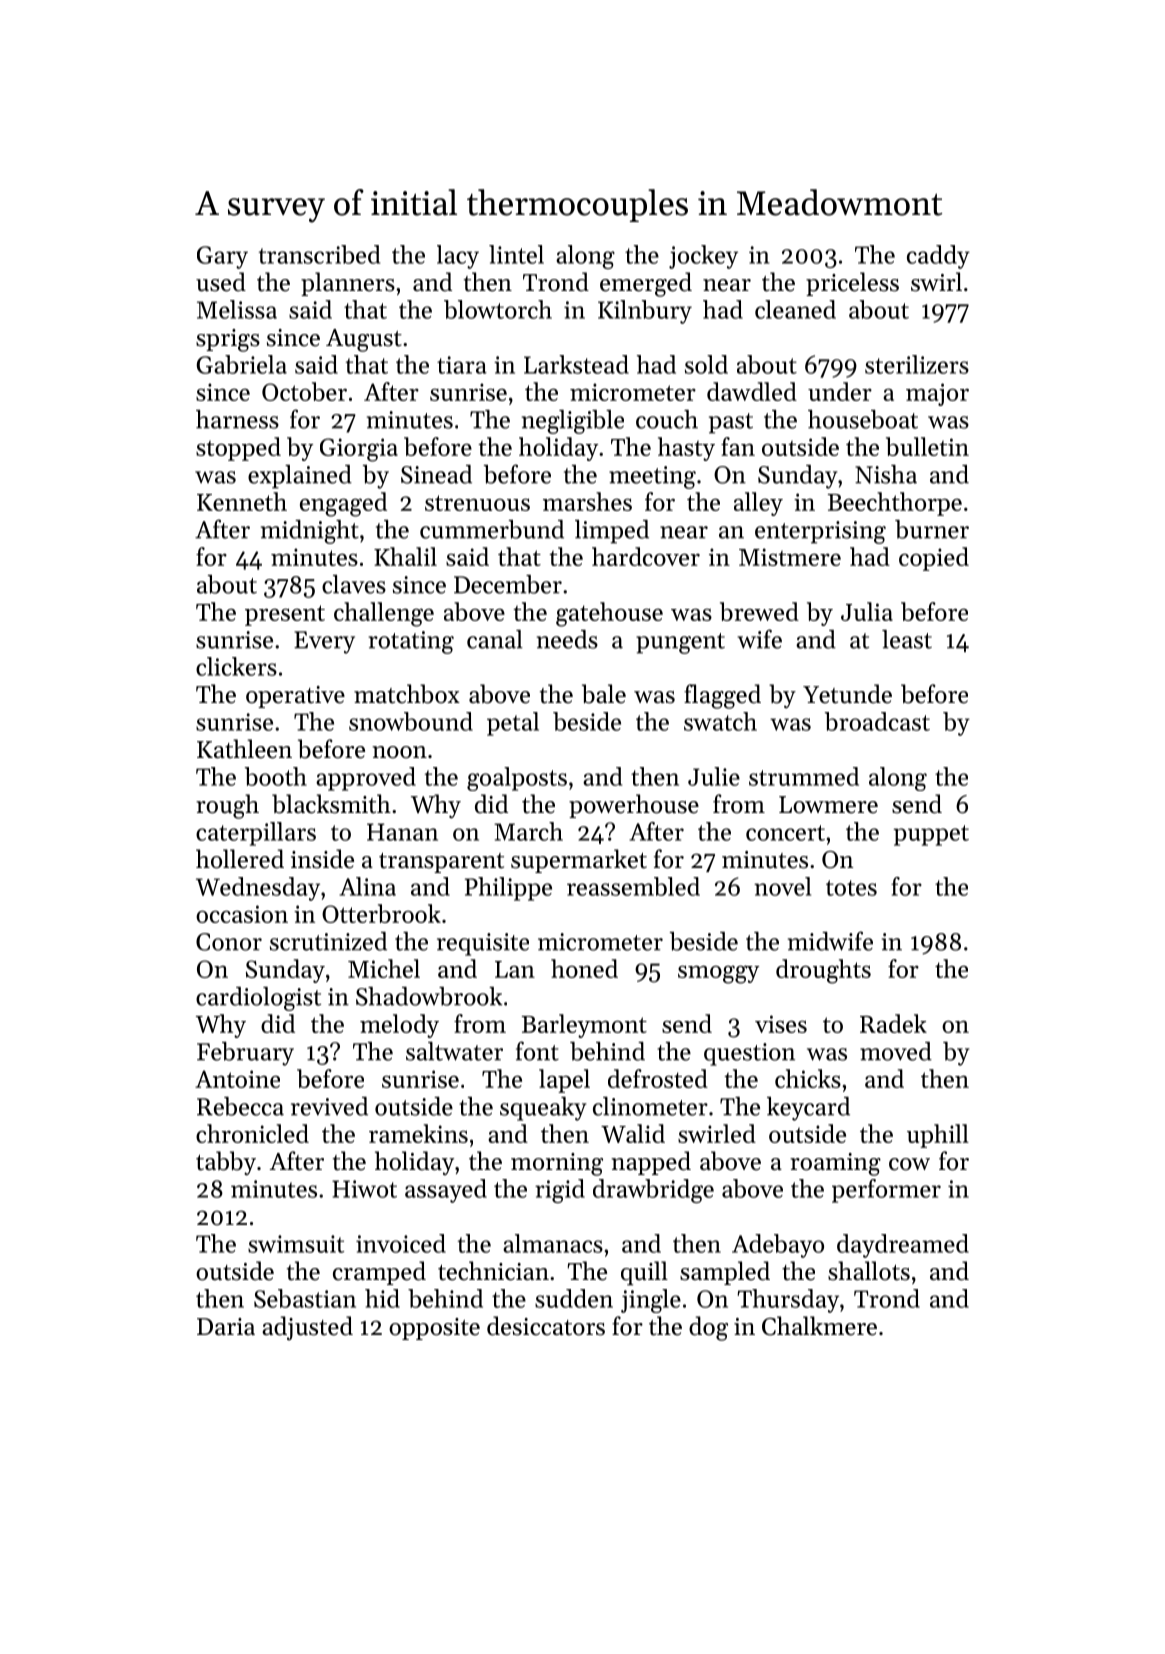 The width and height of the image is (1165, 1654). Describe the element at coordinates (667, 419) in the image. I see `couch` at that location.
